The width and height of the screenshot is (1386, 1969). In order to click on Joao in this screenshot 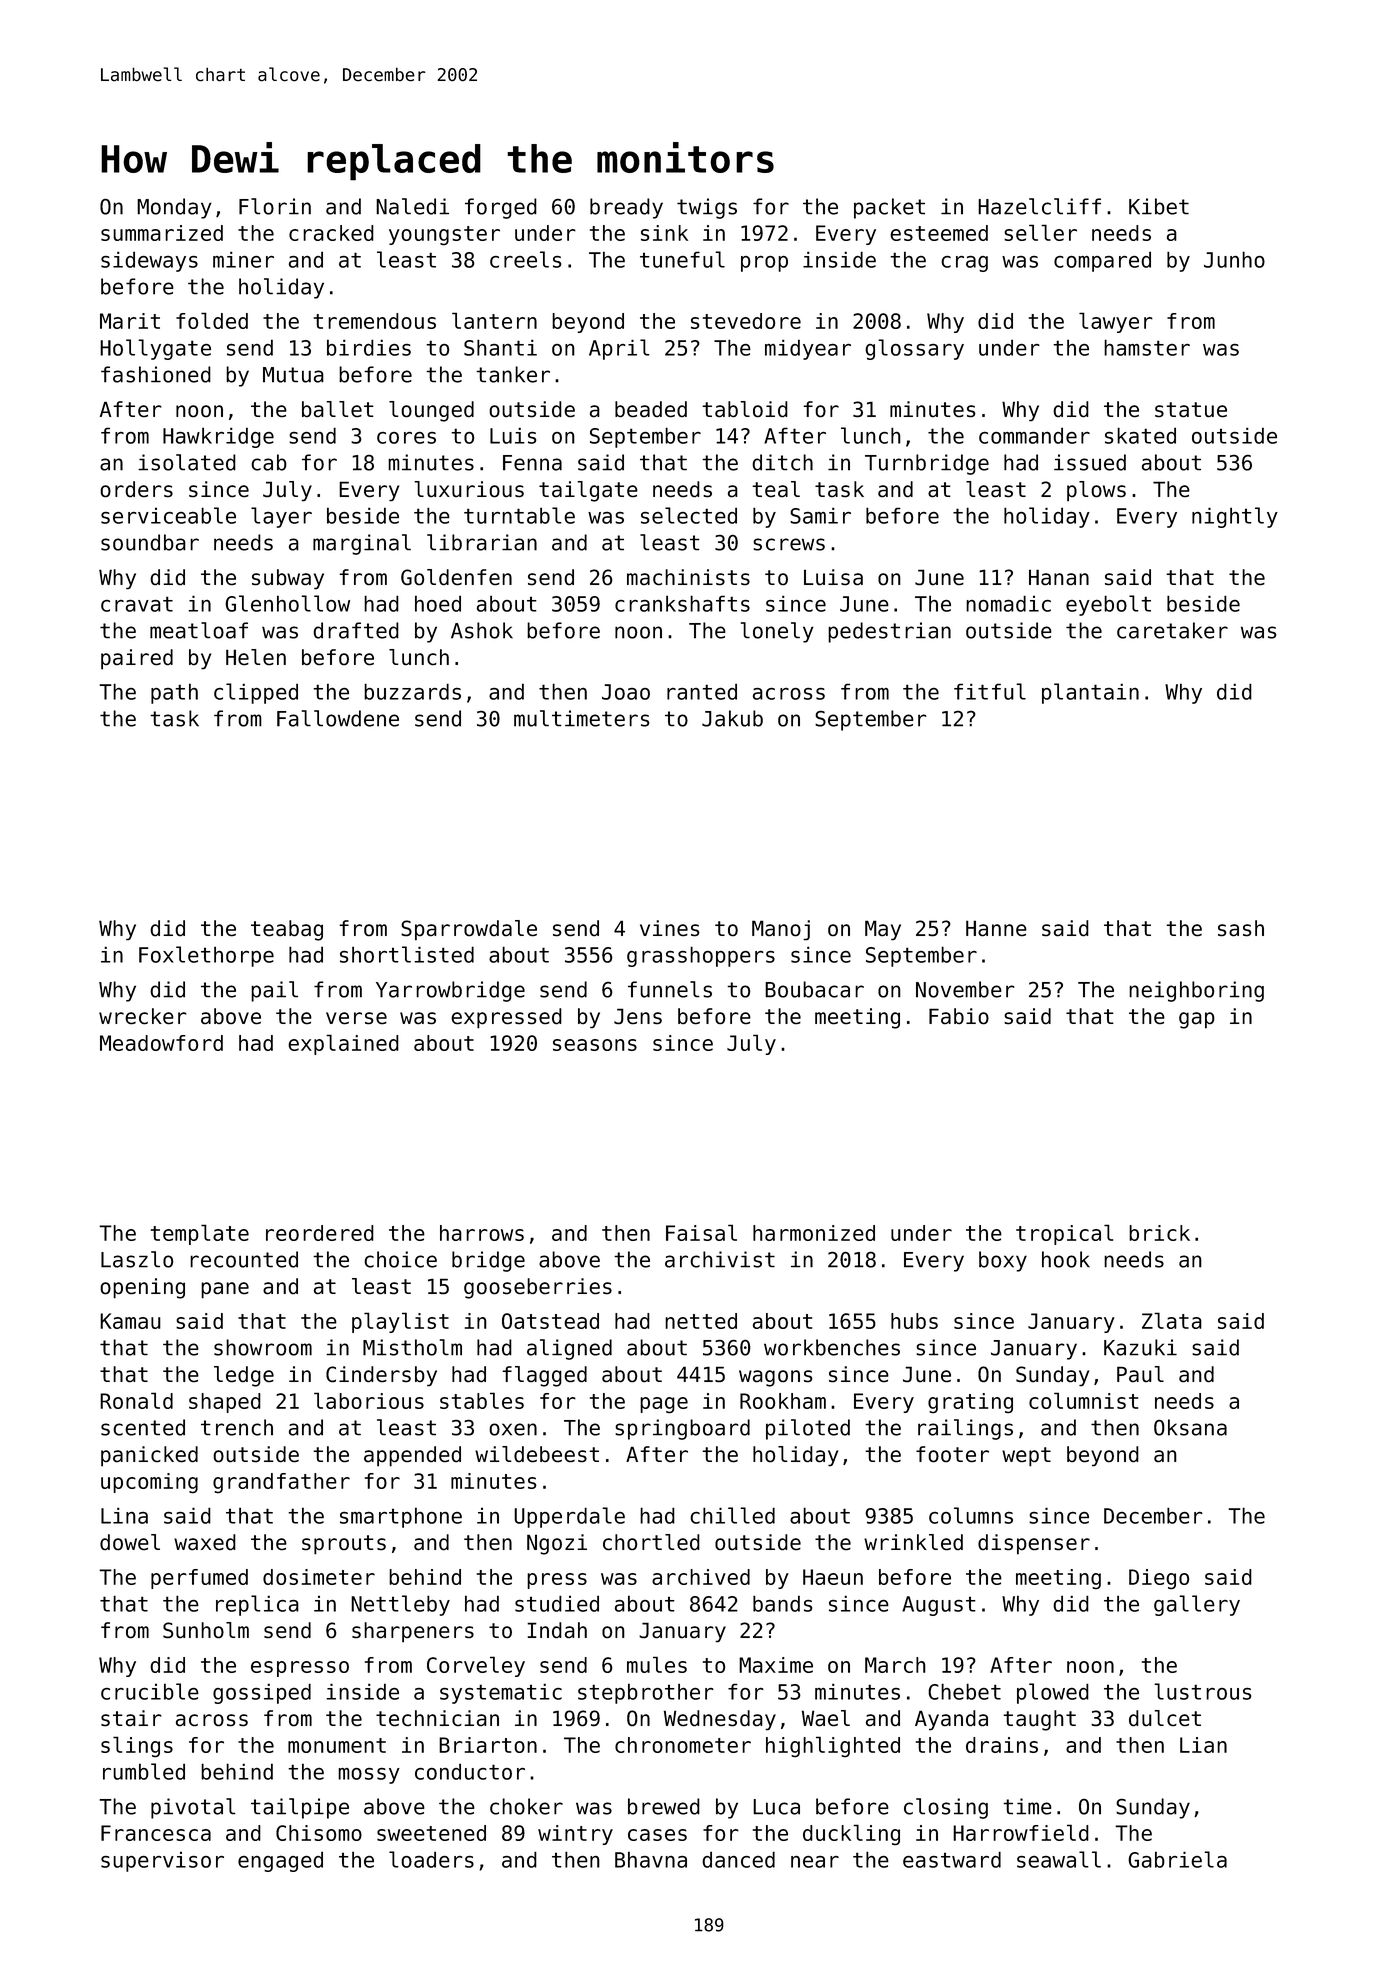, I will do `click(626, 692)`.
